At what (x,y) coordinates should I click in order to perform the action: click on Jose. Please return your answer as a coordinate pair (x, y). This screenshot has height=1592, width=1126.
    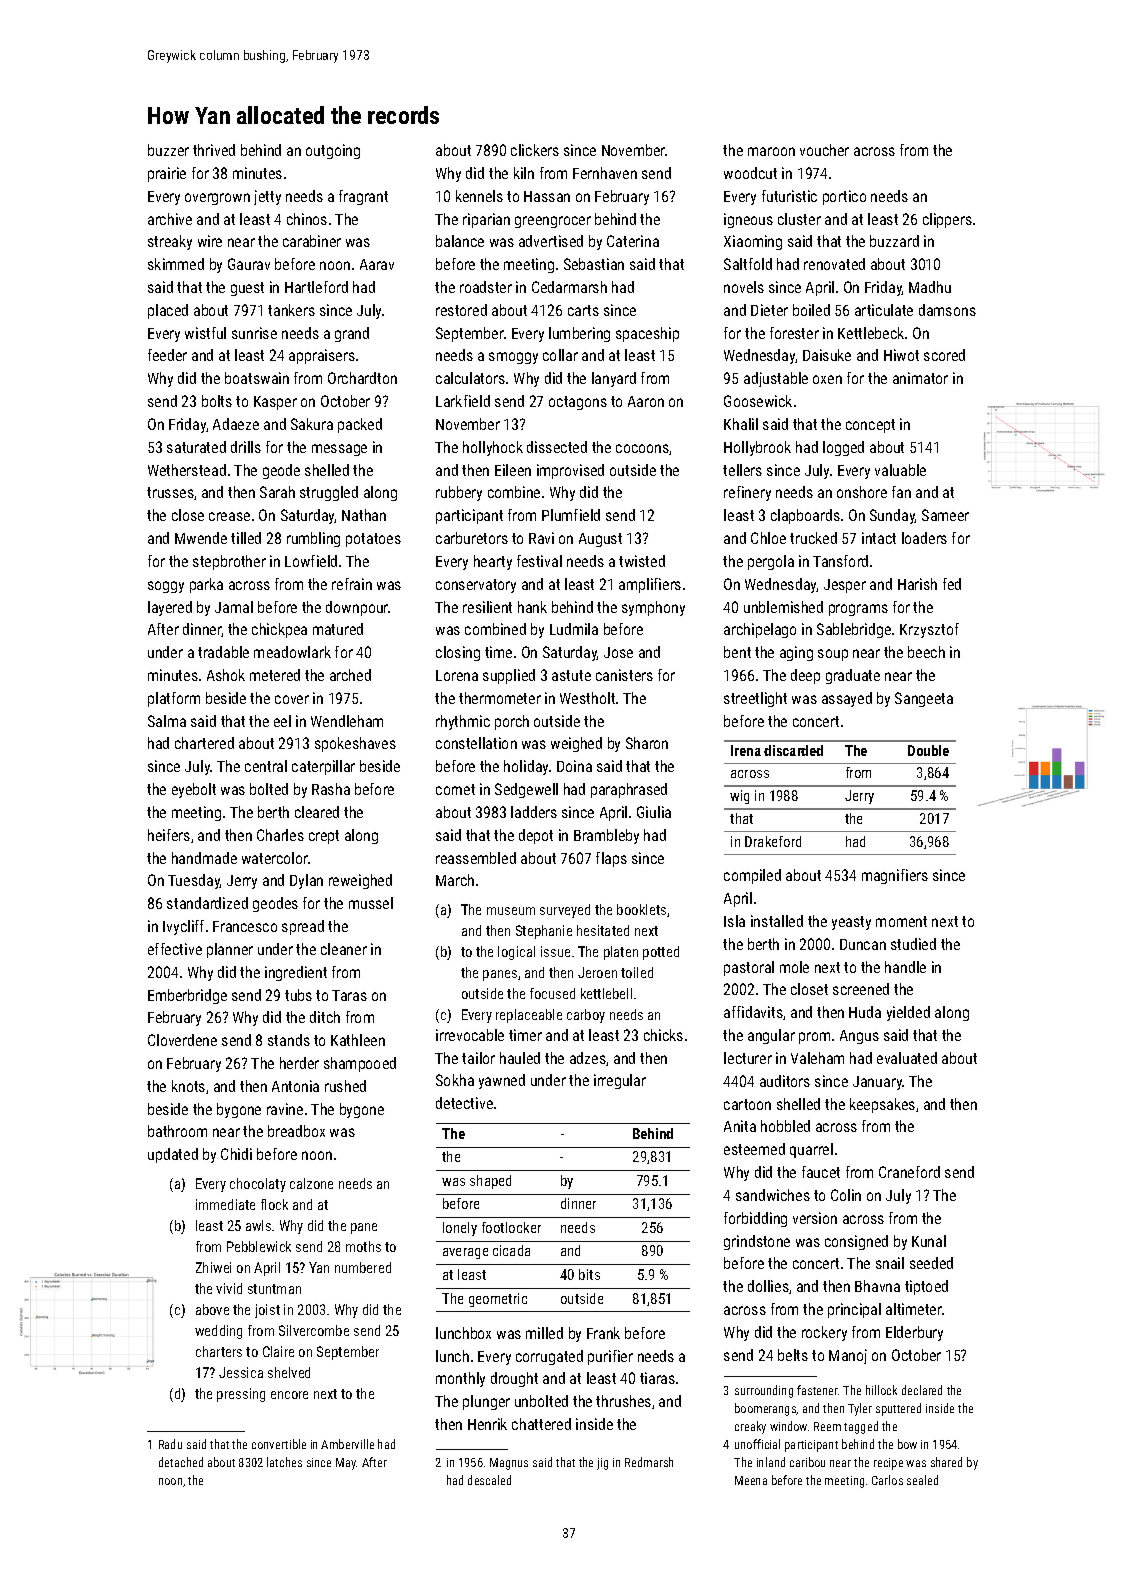
    Looking at the image, I should click on (618, 652).
